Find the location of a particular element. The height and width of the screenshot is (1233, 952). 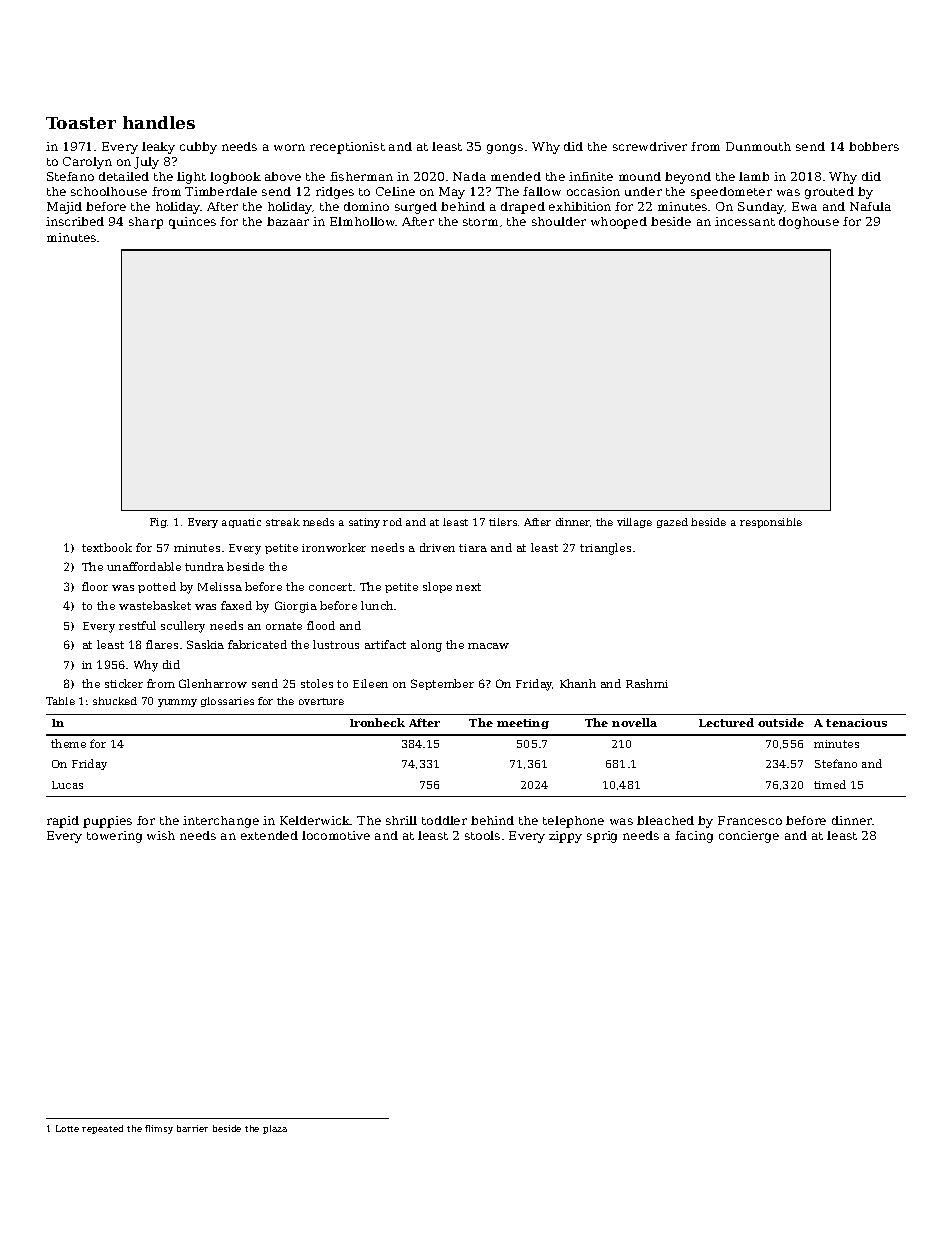

Fig is located at coordinates (158, 523).
